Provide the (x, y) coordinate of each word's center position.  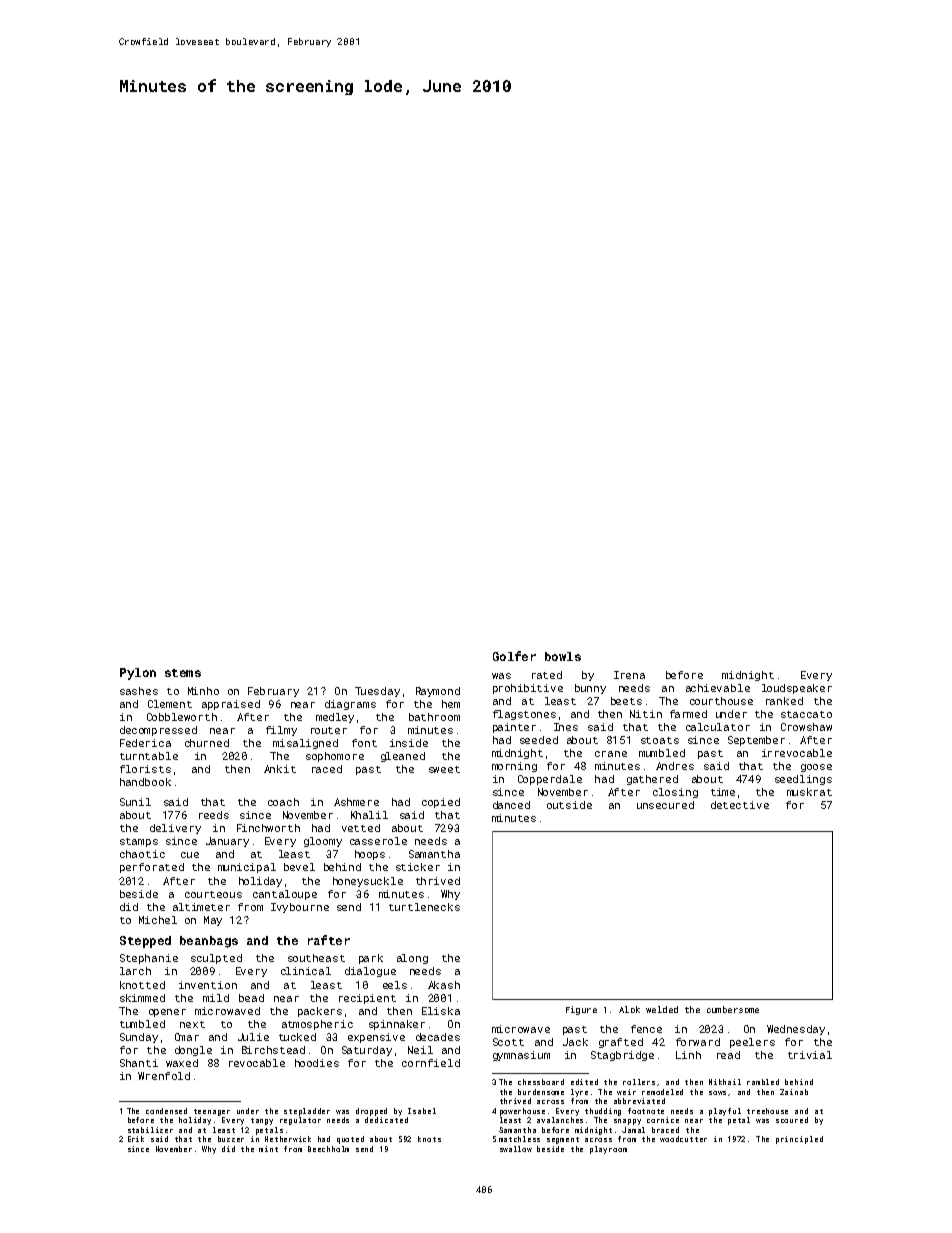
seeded (539, 740)
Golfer (514, 656)
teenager (212, 1112)
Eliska (441, 1011)
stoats (660, 740)
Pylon (138, 674)
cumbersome (733, 1009)
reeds (214, 815)
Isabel (422, 1111)
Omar (187, 1037)
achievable (718, 688)
